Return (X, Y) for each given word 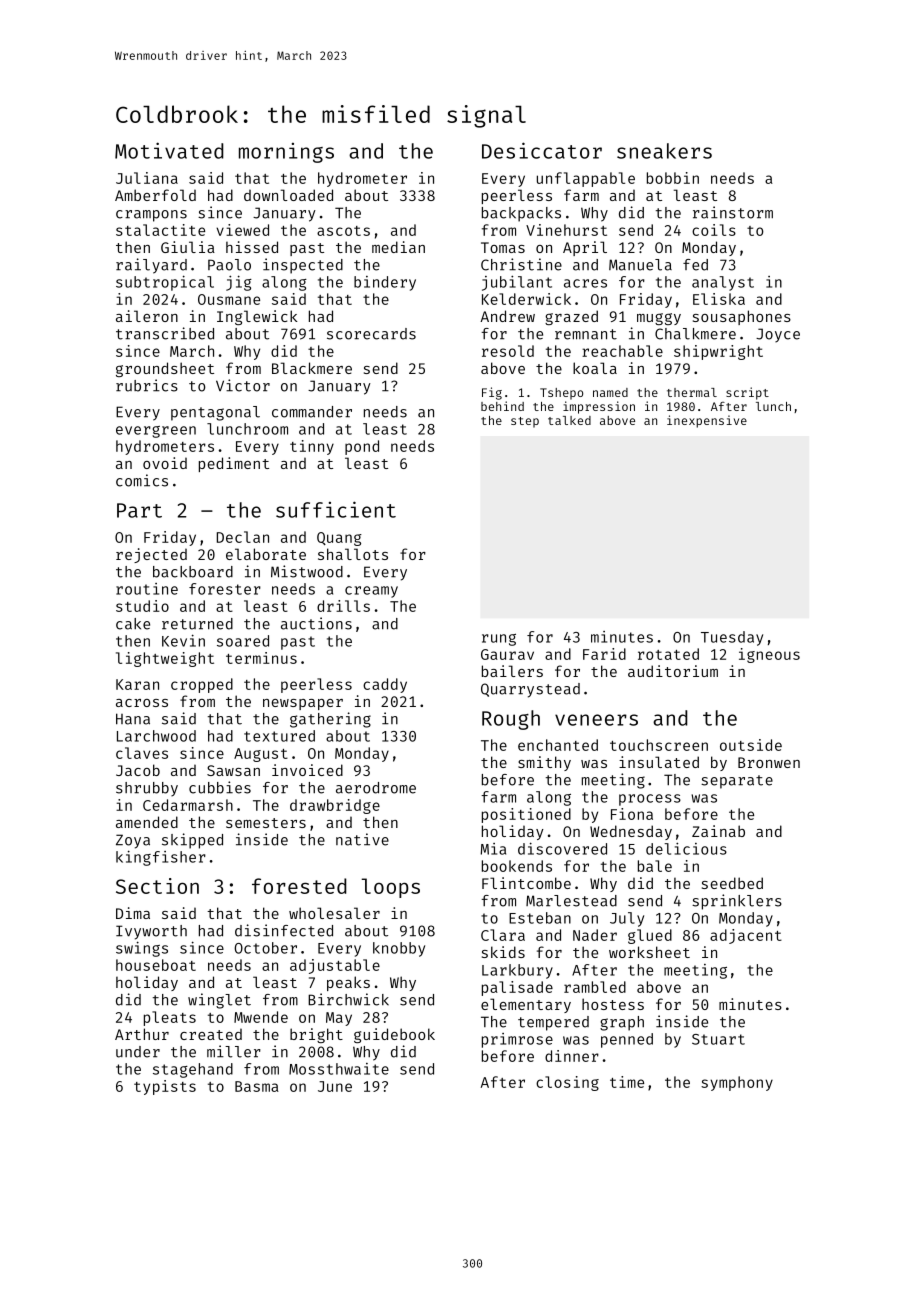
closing (567, 1083)
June (335, 1086)
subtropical (165, 283)
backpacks (521, 214)
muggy (659, 319)
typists (165, 1087)
